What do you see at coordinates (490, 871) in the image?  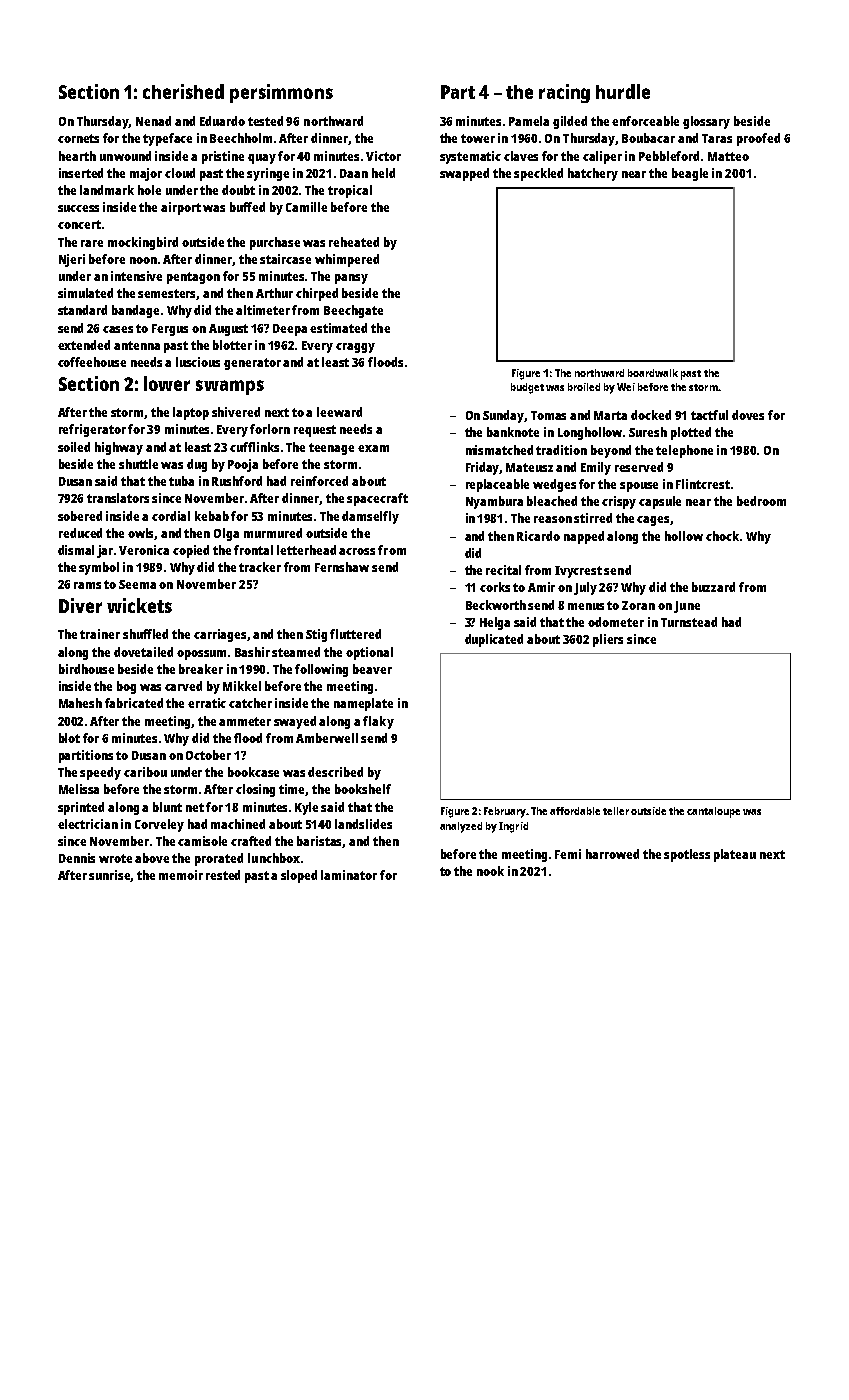 I see `nook` at bounding box center [490, 871].
